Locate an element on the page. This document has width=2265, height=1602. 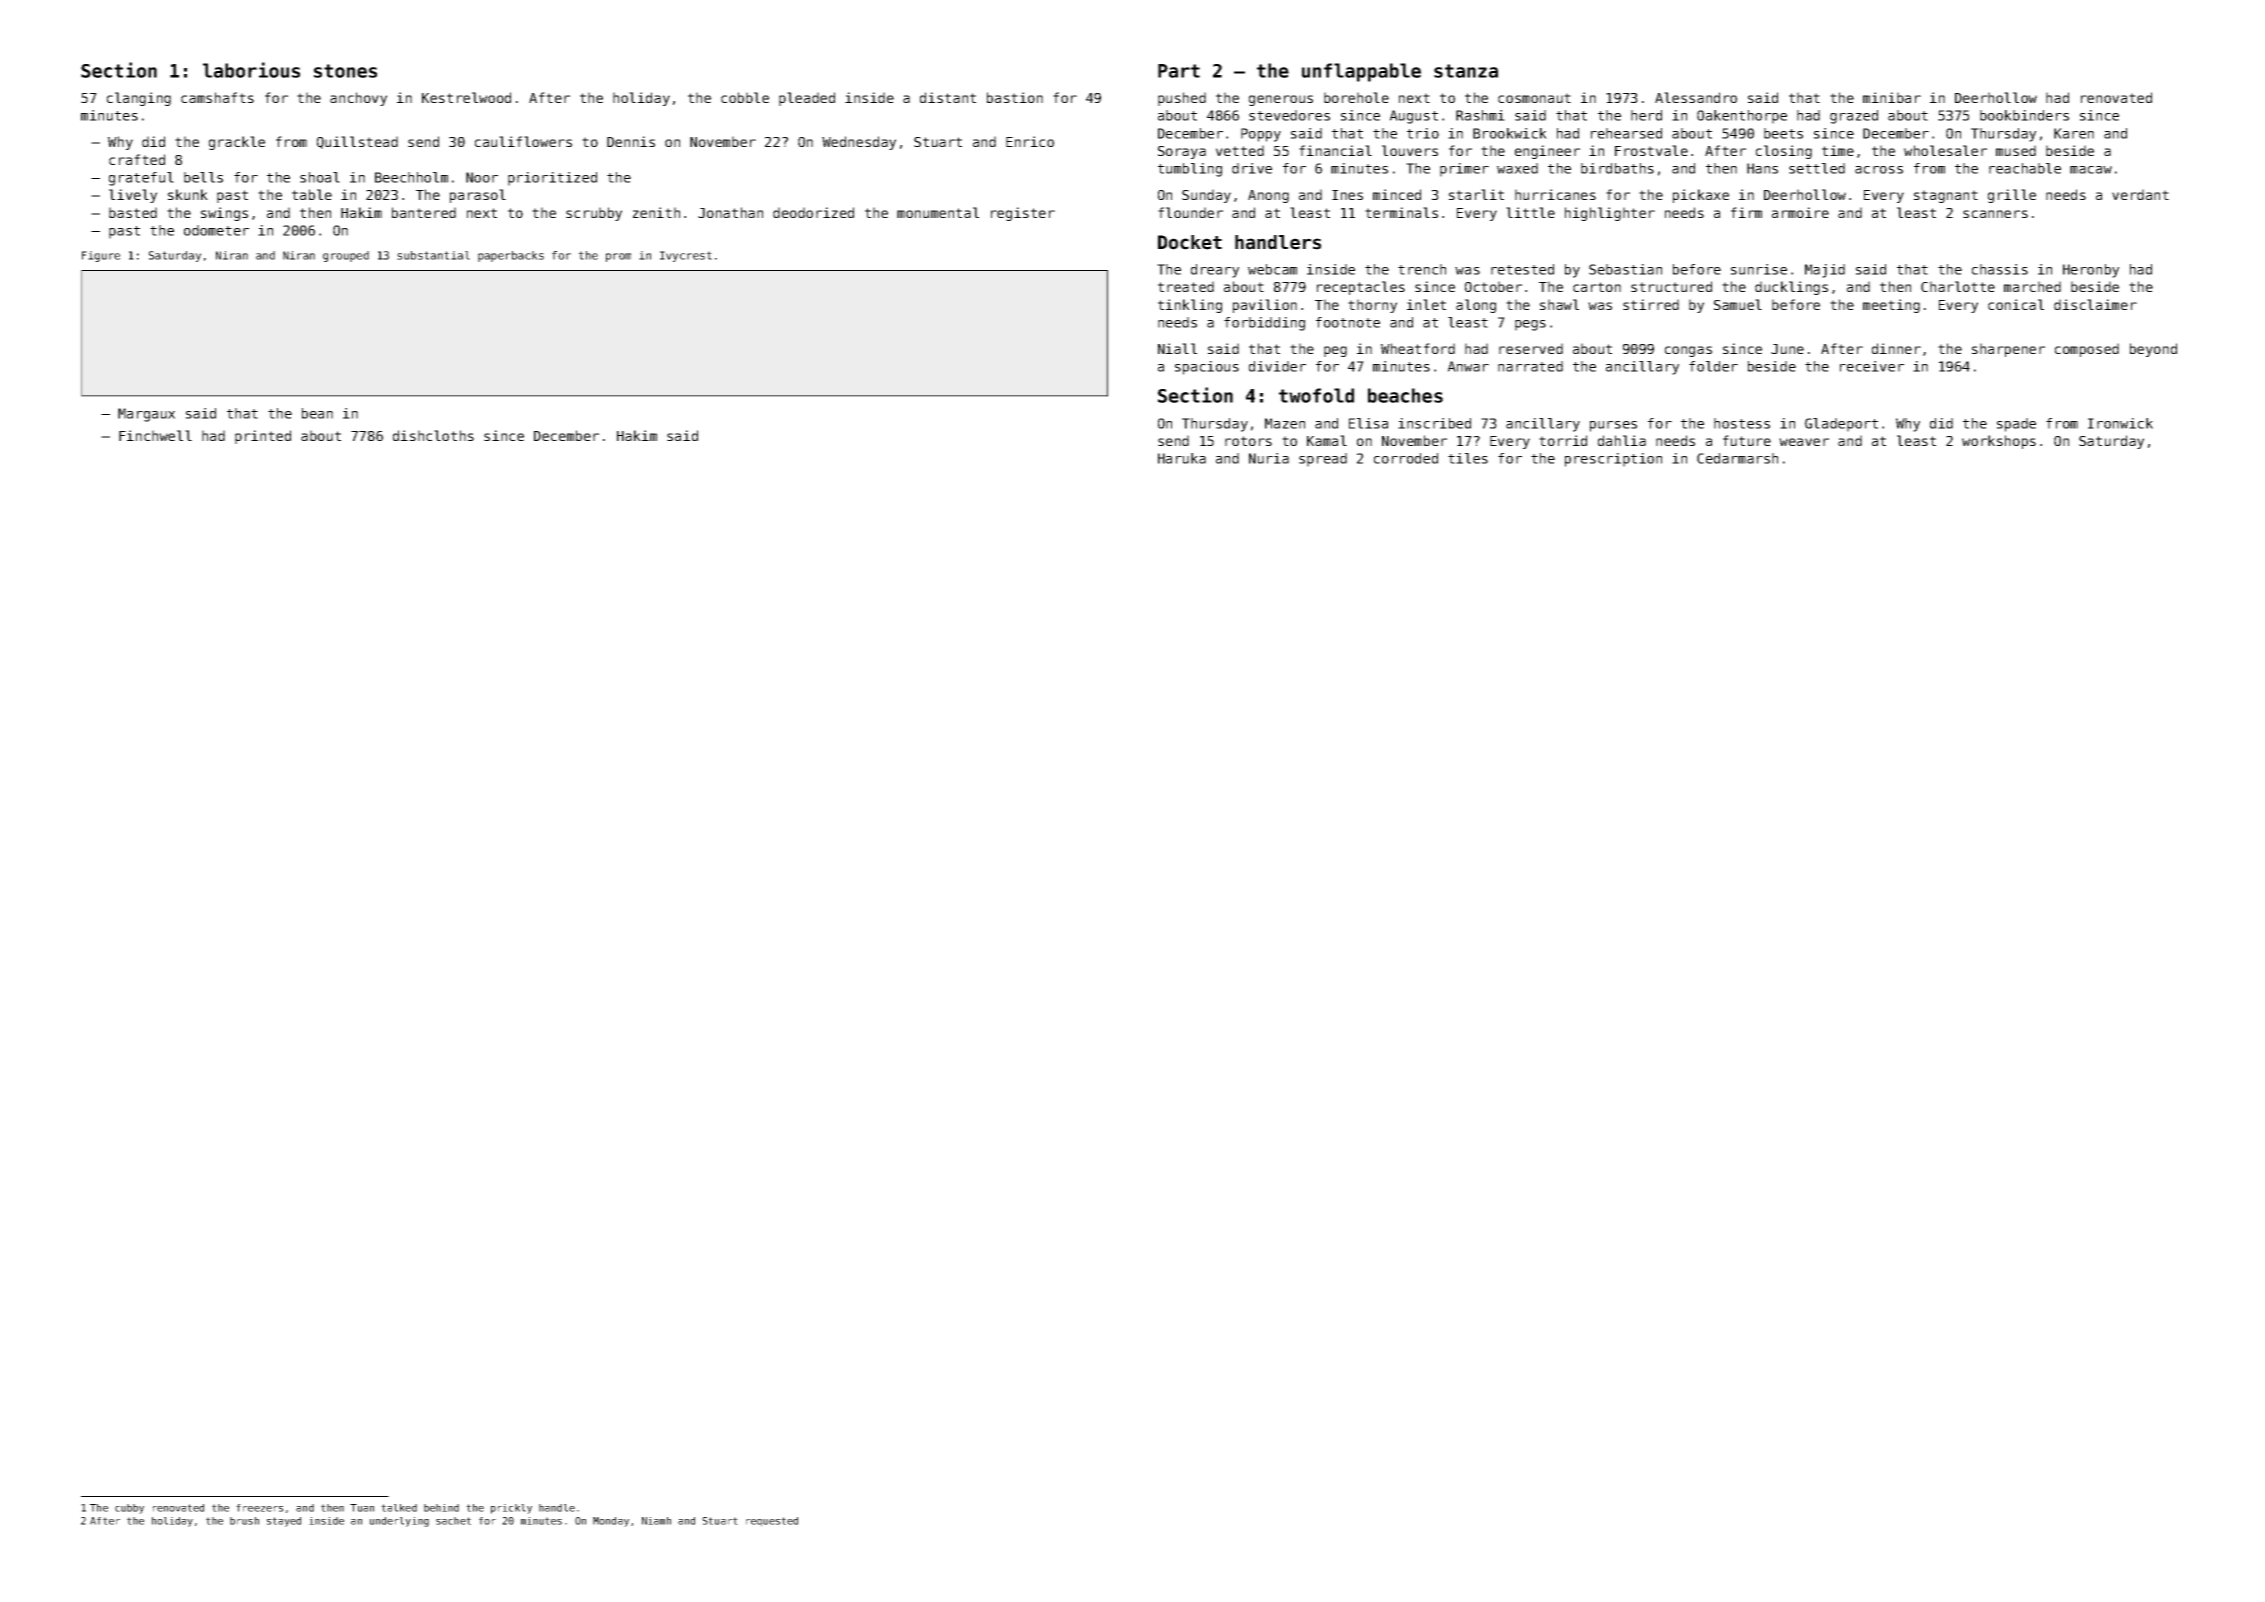
pleaded is located at coordinates (807, 99).
